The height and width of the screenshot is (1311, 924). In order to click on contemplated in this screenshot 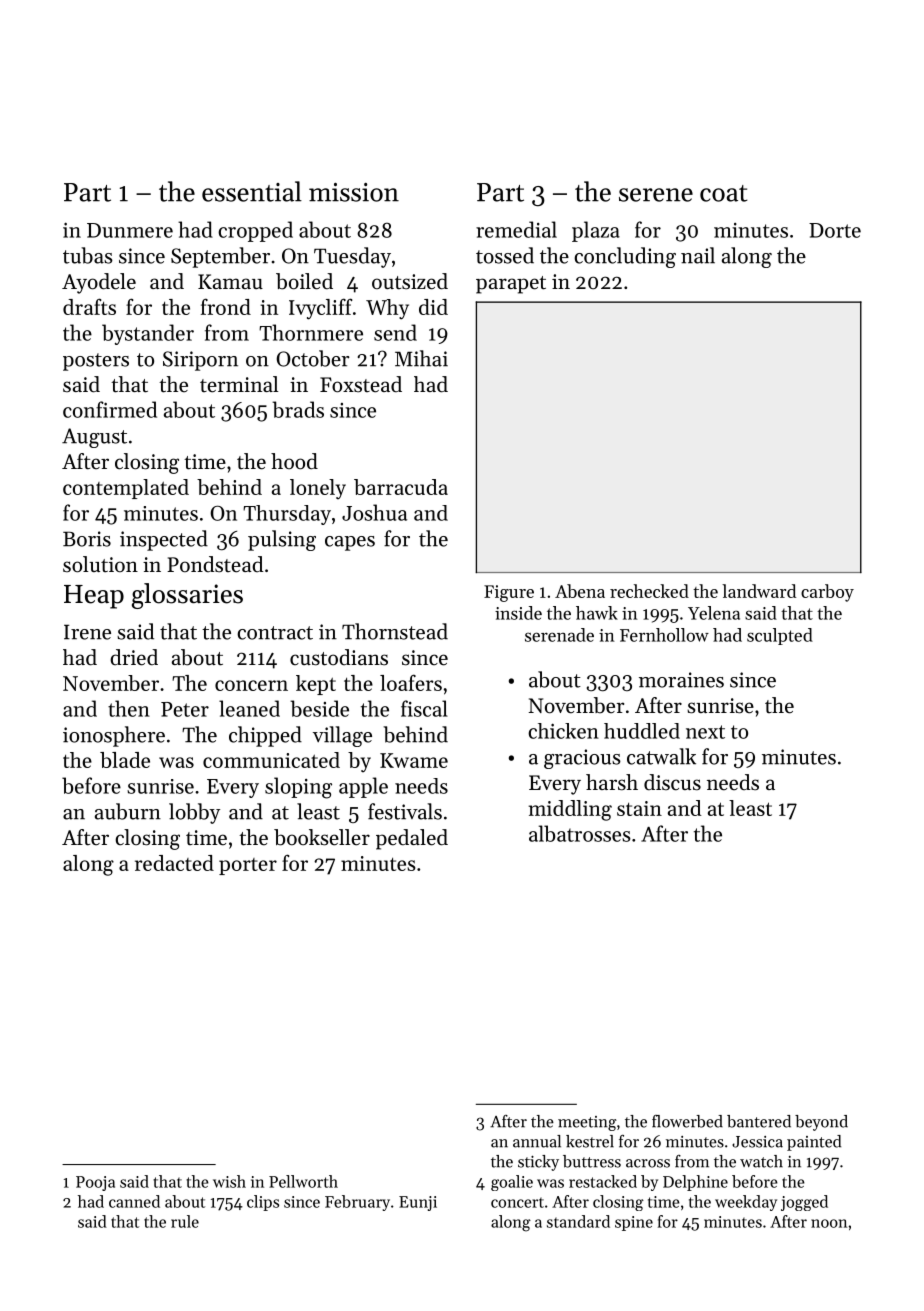, I will do `click(126, 489)`.
